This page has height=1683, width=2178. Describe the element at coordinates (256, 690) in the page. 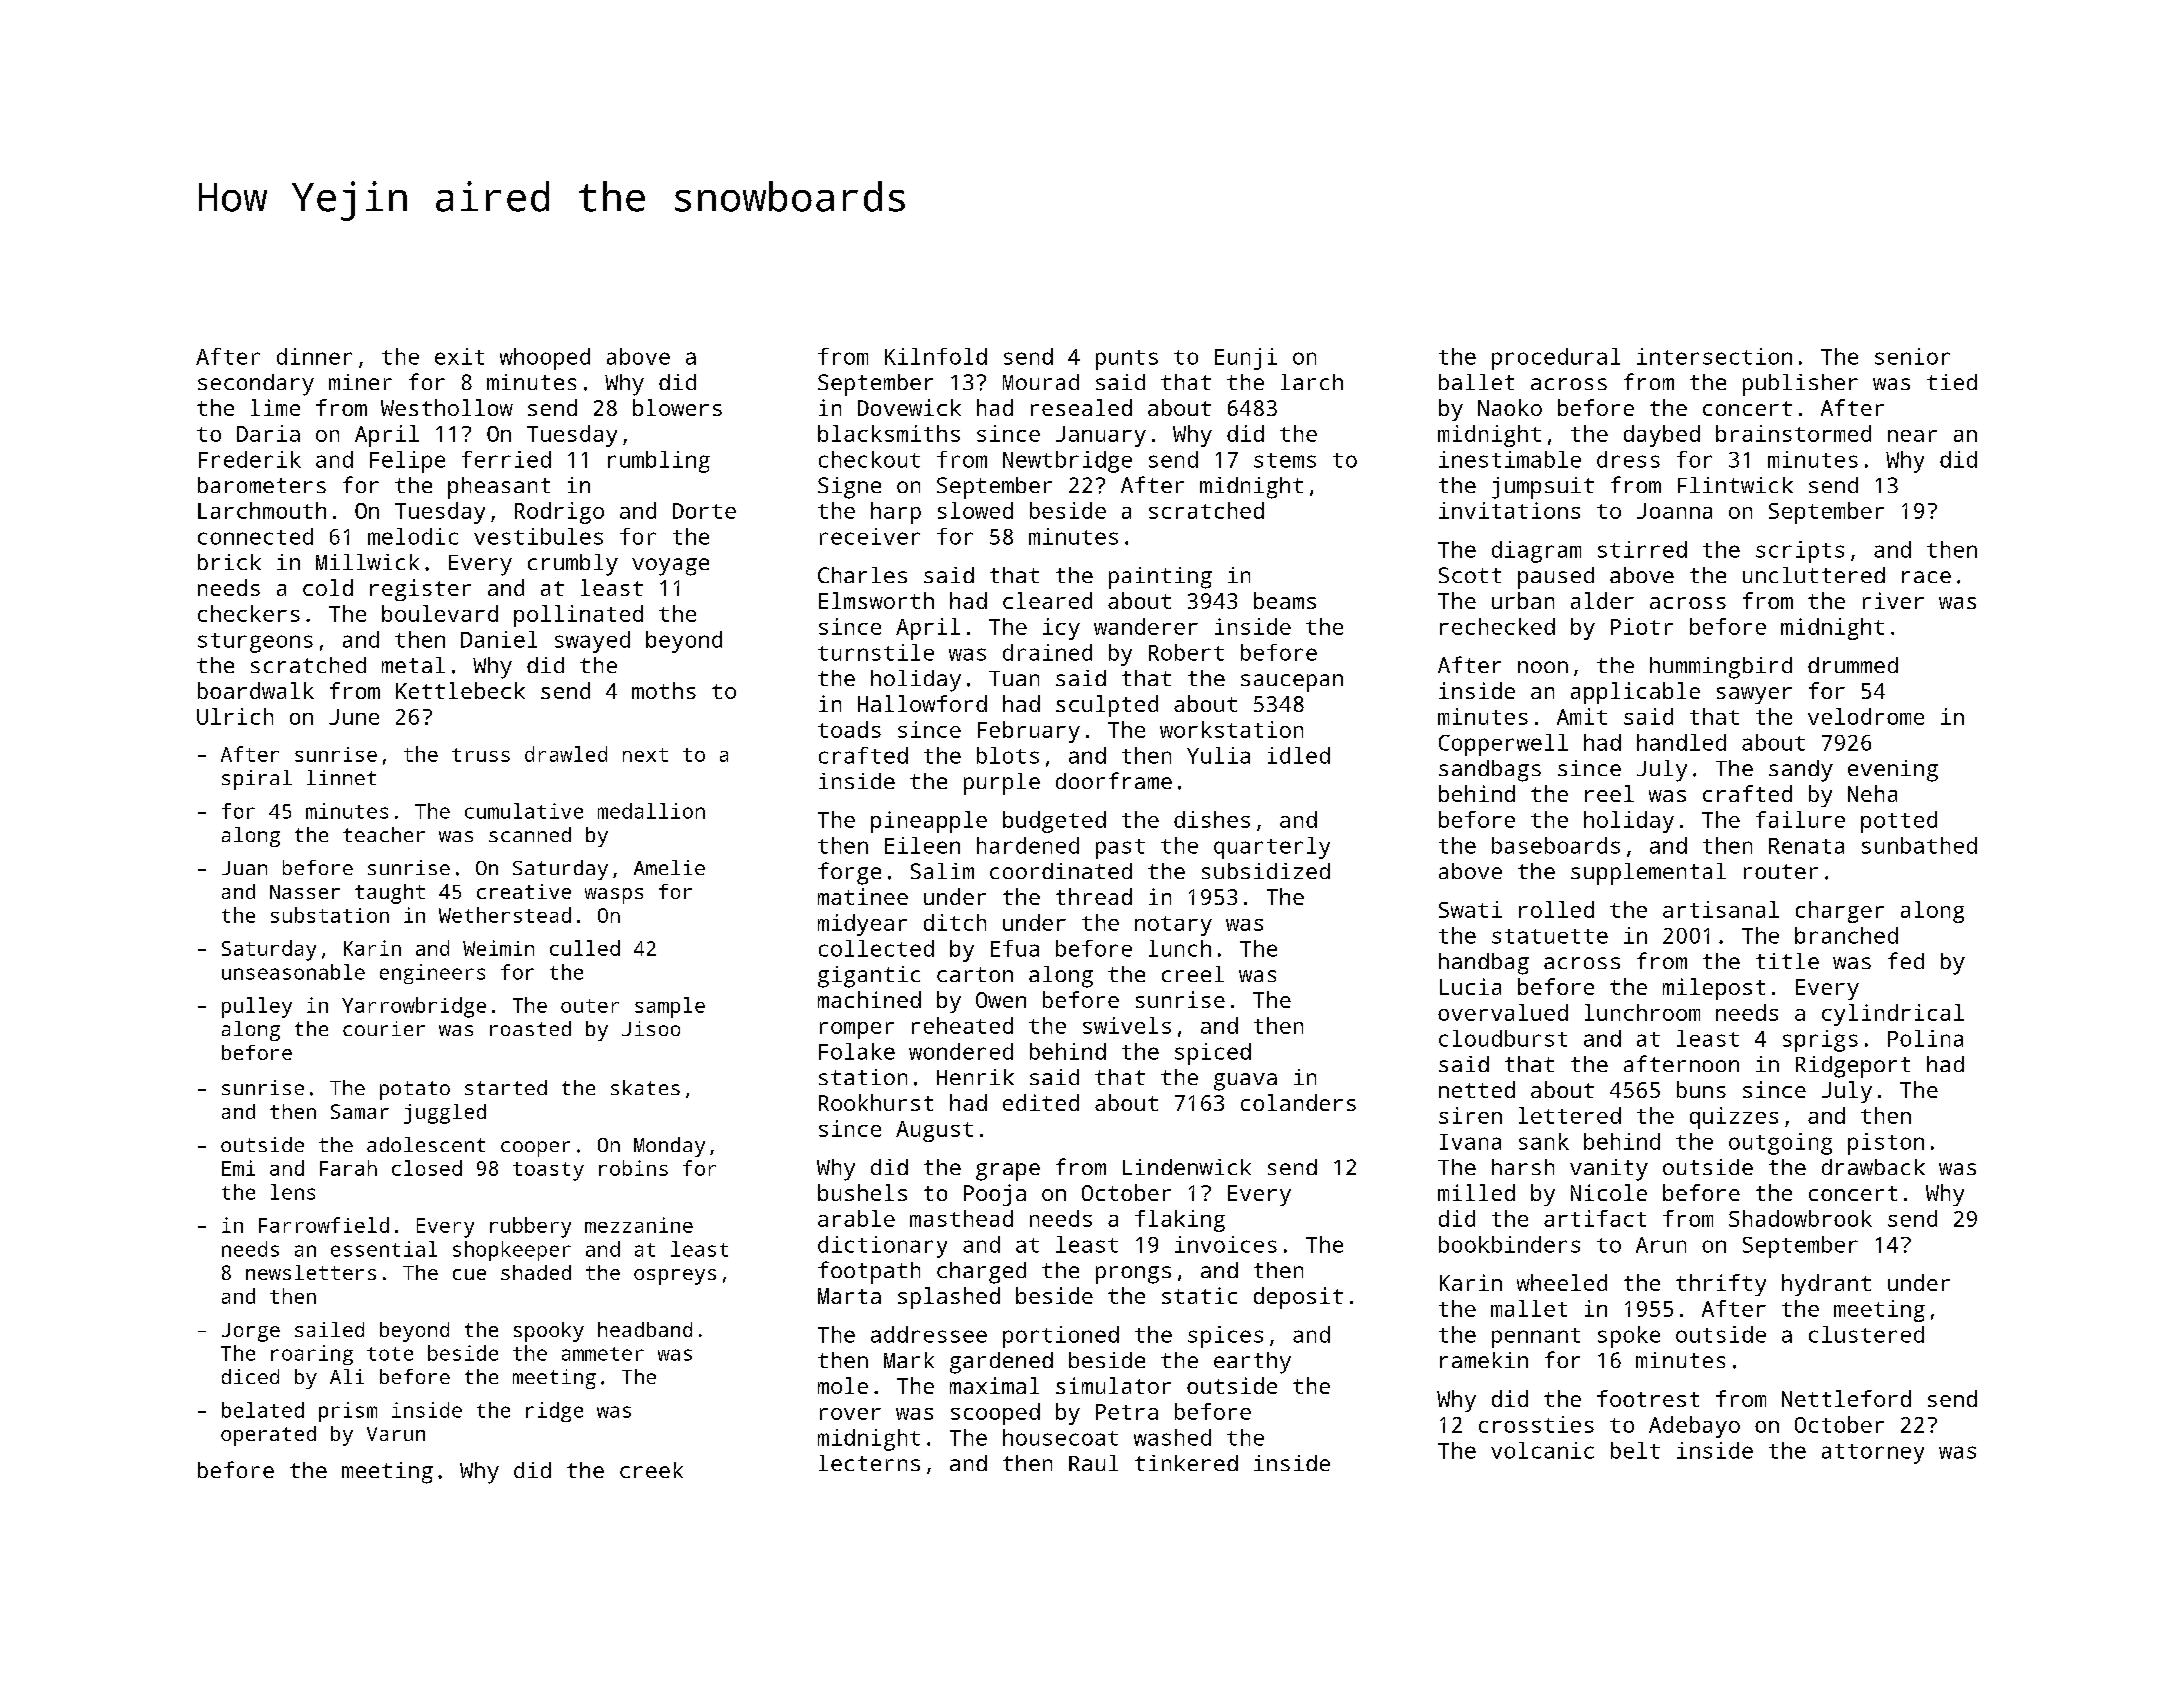

I see `boardwalk` at that location.
